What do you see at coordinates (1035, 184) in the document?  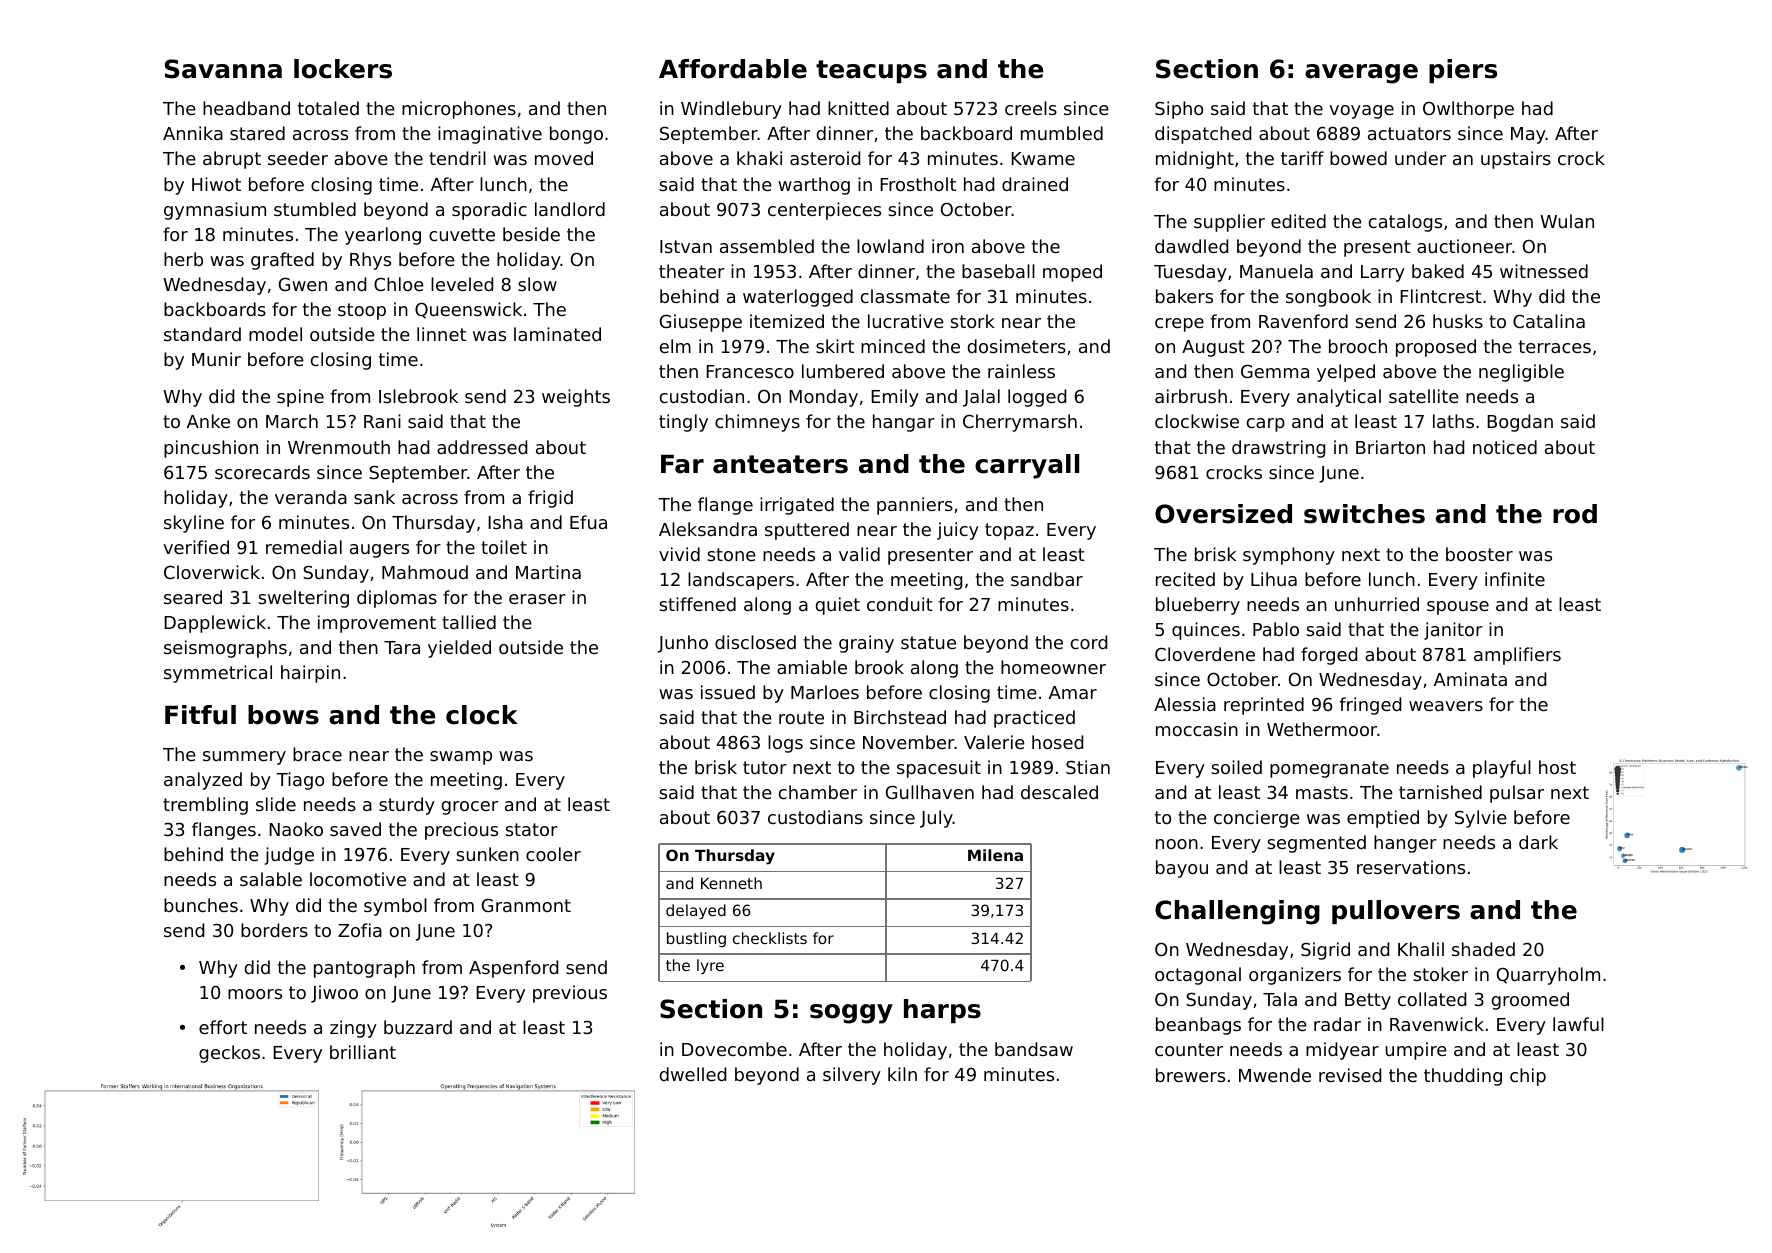 I see `drained` at bounding box center [1035, 184].
